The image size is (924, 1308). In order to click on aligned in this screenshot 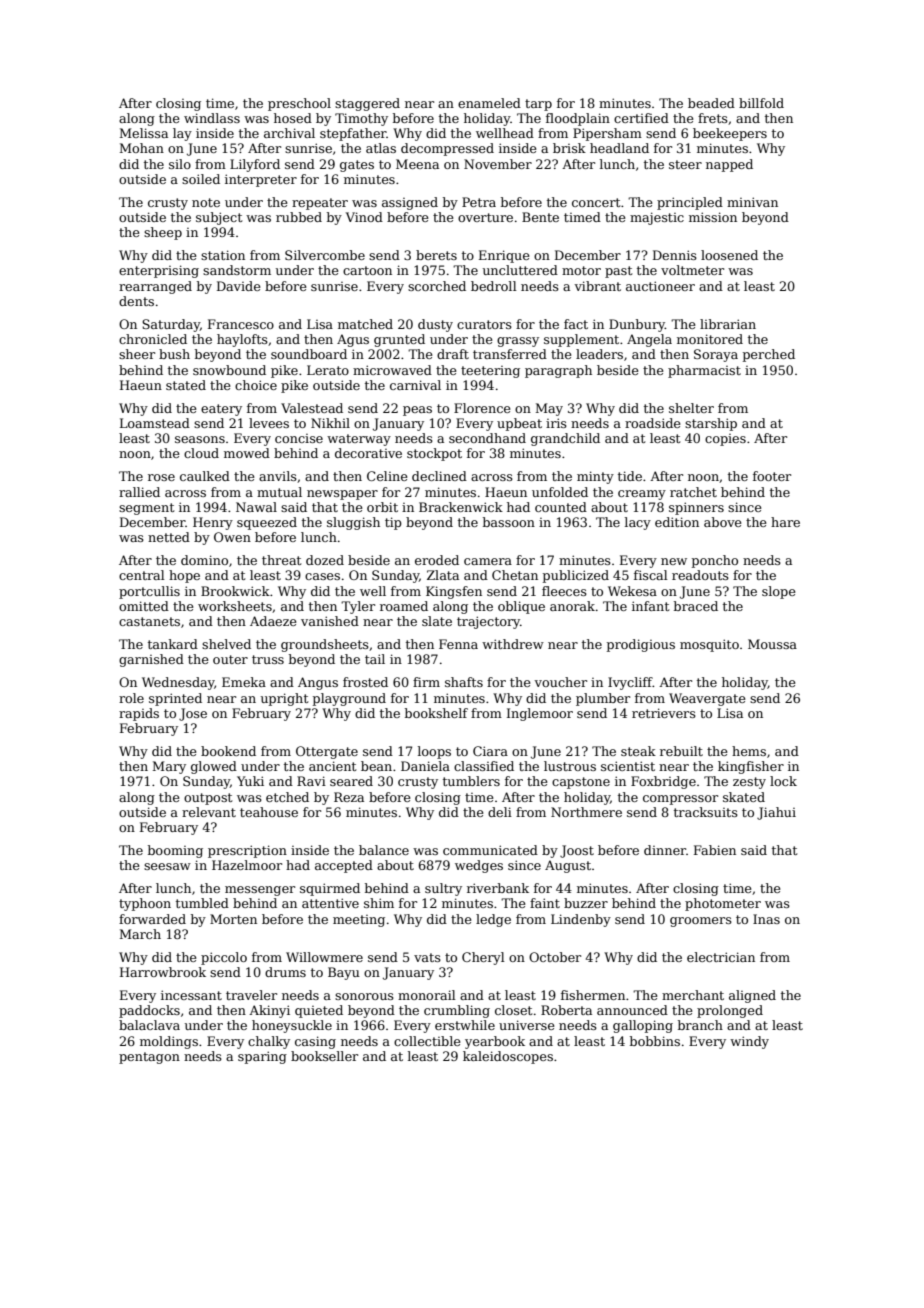, I will do `click(752, 996)`.
